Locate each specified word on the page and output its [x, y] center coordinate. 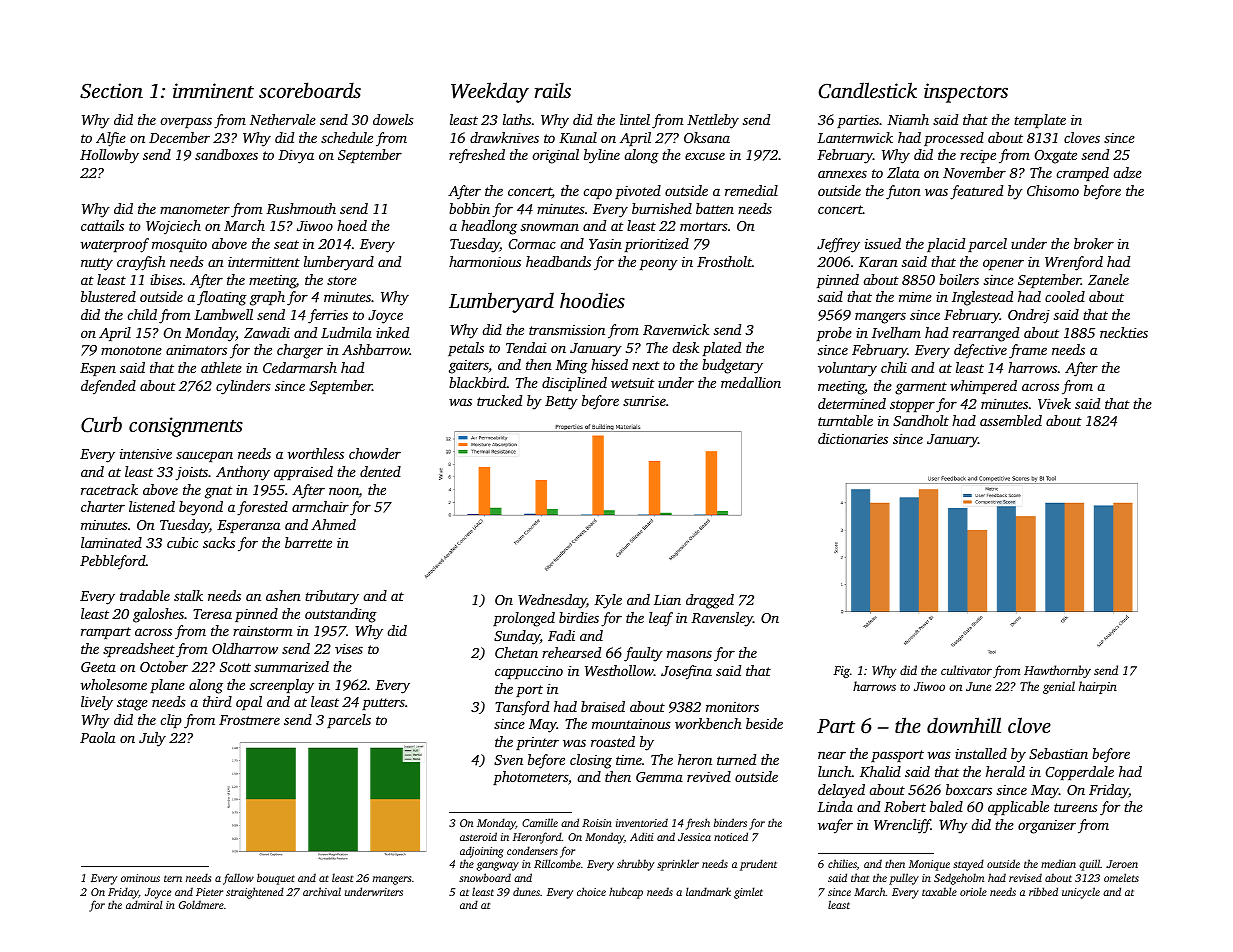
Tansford [522, 708]
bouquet [276, 879]
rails [553, 90]
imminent [213, 90]
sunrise [644, 401]
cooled [1065, 296]
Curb [101, 424]
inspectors [966, 93]
